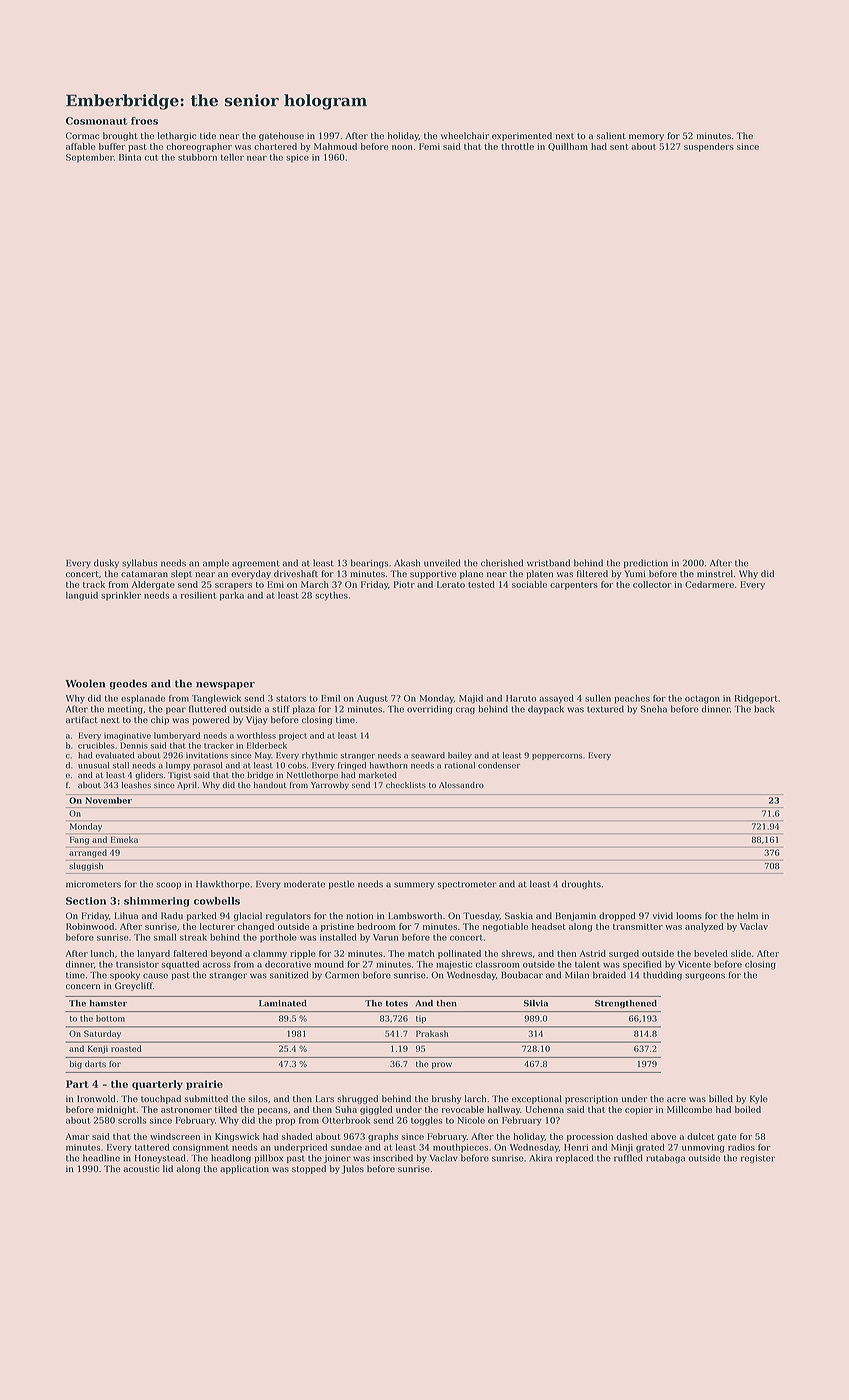 This image has height=1400, width=849. Describe the element at coordinates (548, 563) in the image. I see `wristband` at that location.
